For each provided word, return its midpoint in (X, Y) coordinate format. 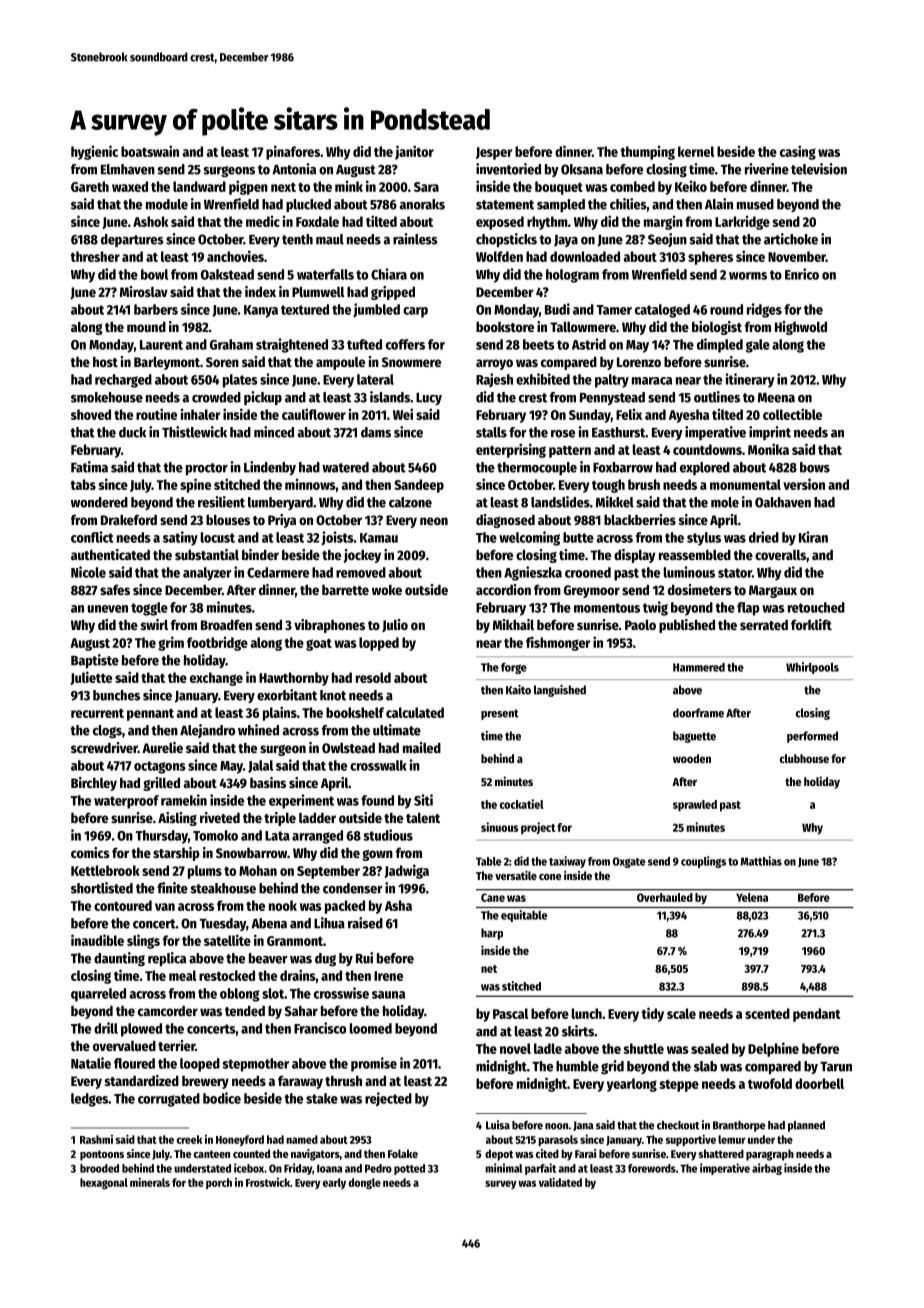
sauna (388, 995)
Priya (282, 521)
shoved (91, 414)
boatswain (150, 151)
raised (365, 923)
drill (106, 1028)
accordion (503, 589)
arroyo (494, 364)
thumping (647, 153)
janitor (414, 152)
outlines (717, 397)
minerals (150, 1182)
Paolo (640, 624)
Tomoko (215, 835)
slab (705, 1066)
